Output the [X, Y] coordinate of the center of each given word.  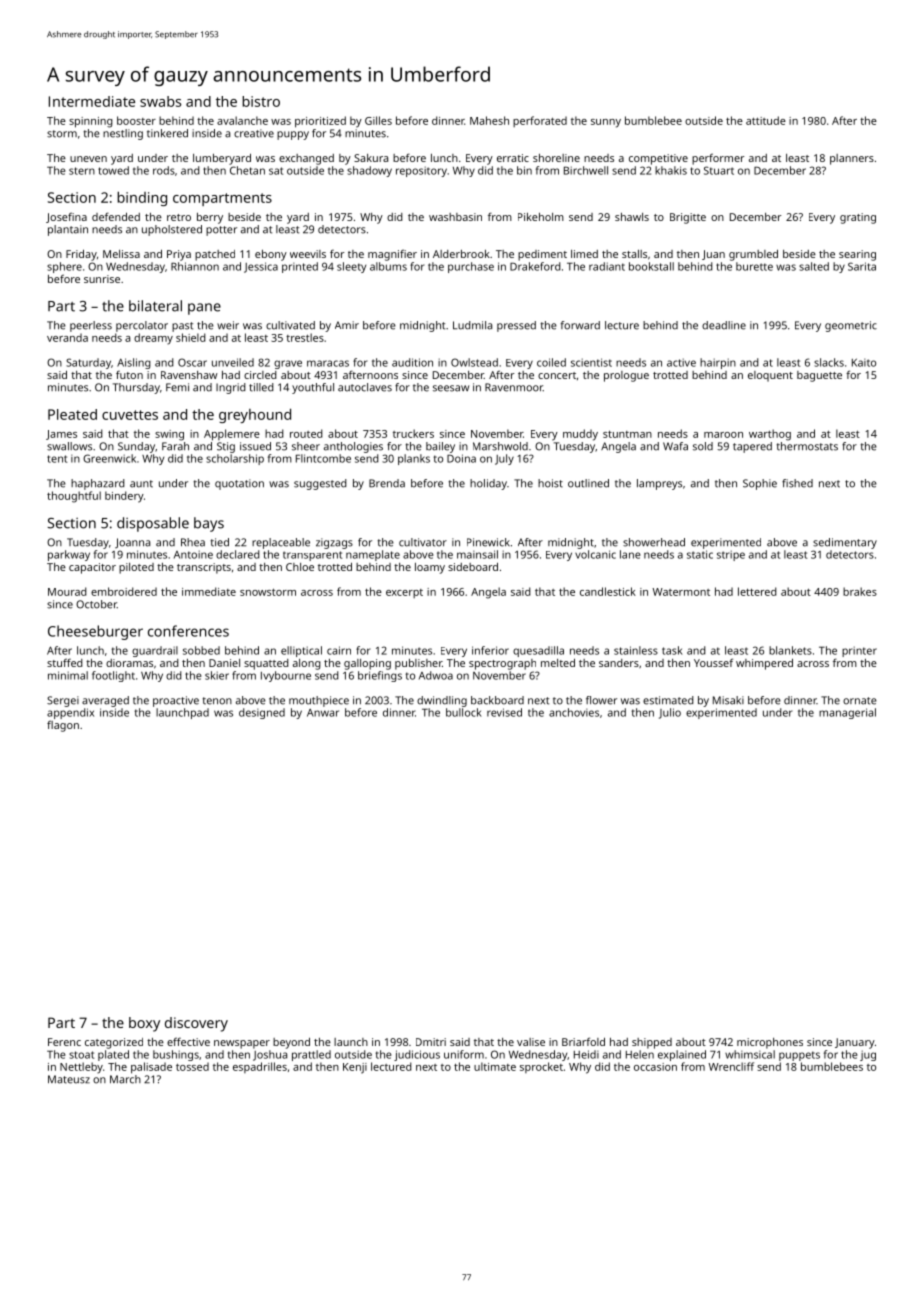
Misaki [728, 700]
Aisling [134, 363]
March [125, 1079]
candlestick [608, 591]
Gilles [378, 120]
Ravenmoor [514, 387]
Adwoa [436, 675]
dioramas [129, 663]
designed [262, 713]
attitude [766, 120]
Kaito [864, 363]
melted [558, 662]
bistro [261, 101]
